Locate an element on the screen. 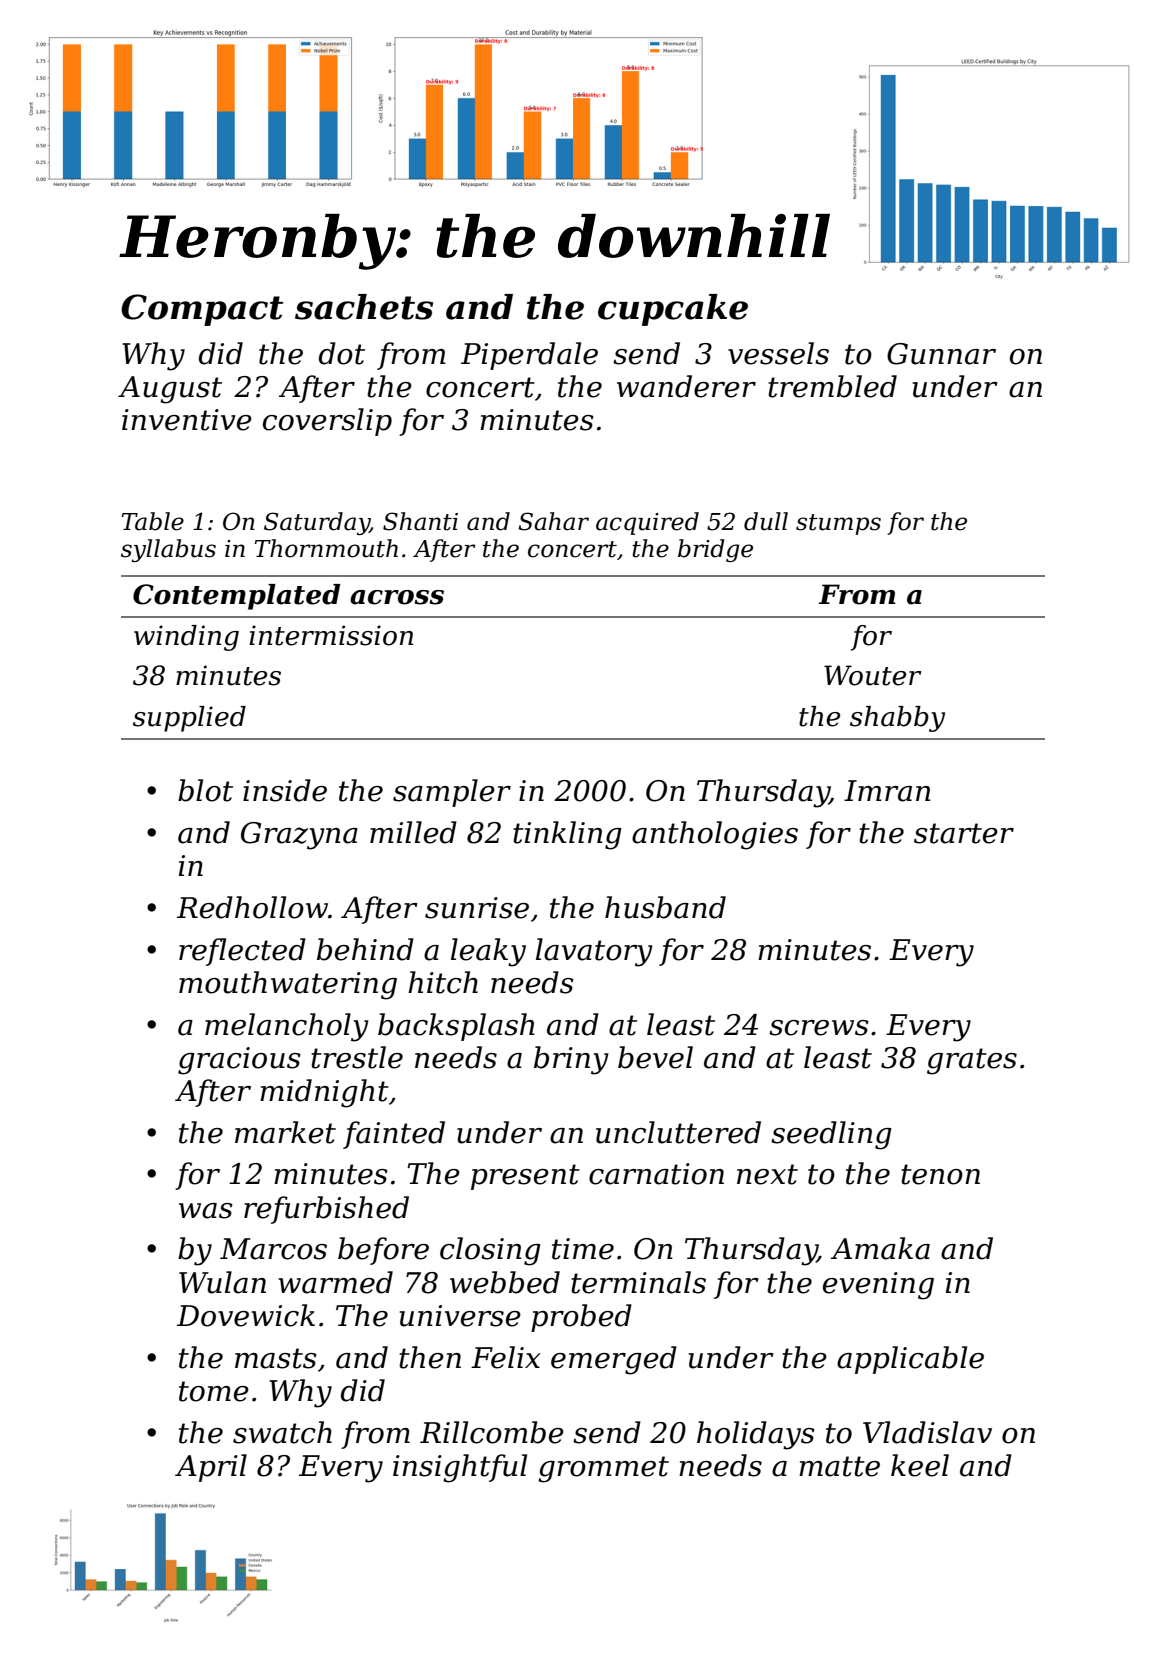 The width and height of the screenshot is (1165, 1654). starter is located at coordinates (964, 833).
